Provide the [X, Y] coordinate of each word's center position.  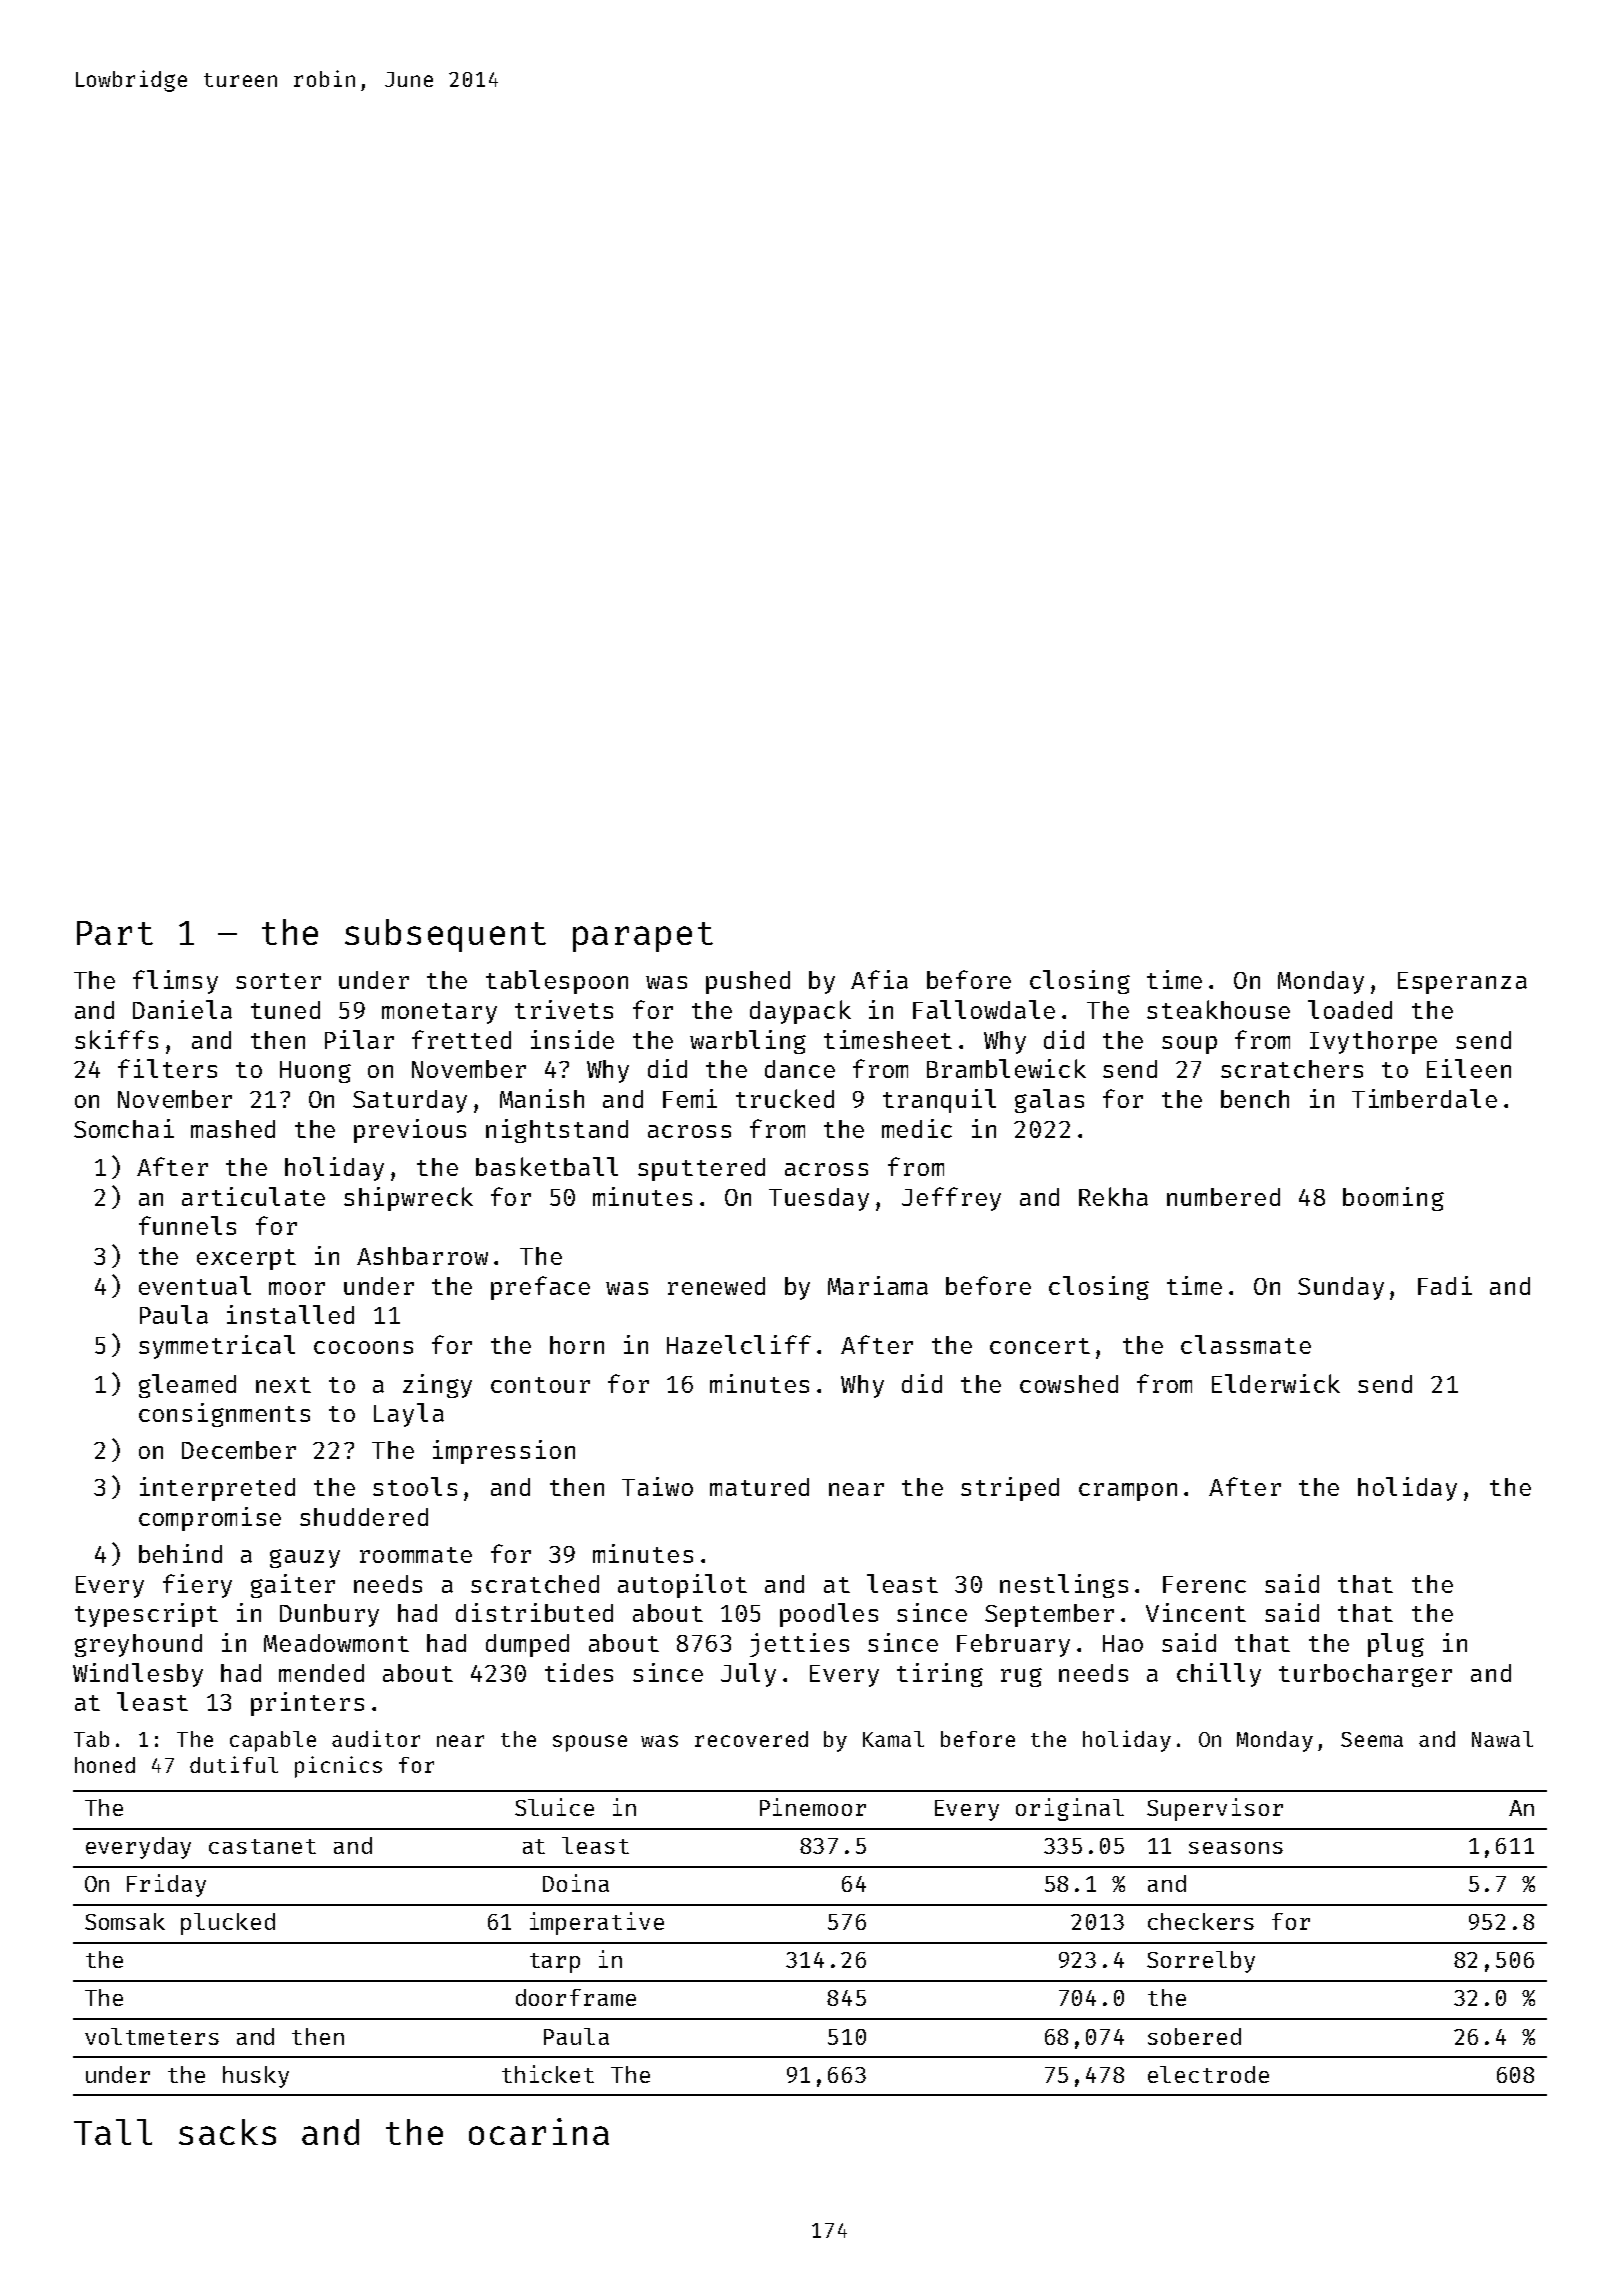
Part [115, 933]
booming [1393, 1199]
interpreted [217, 1489]
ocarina [539, 2131]
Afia [879, 979]
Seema [1372, 1739]
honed [105, 1765]
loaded [1350, 1009]
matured [759, 1487]
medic [917, 1128]
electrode [1208, 2074]
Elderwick [1276, 1383]
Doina [576, 1883]
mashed [233, 1129]
